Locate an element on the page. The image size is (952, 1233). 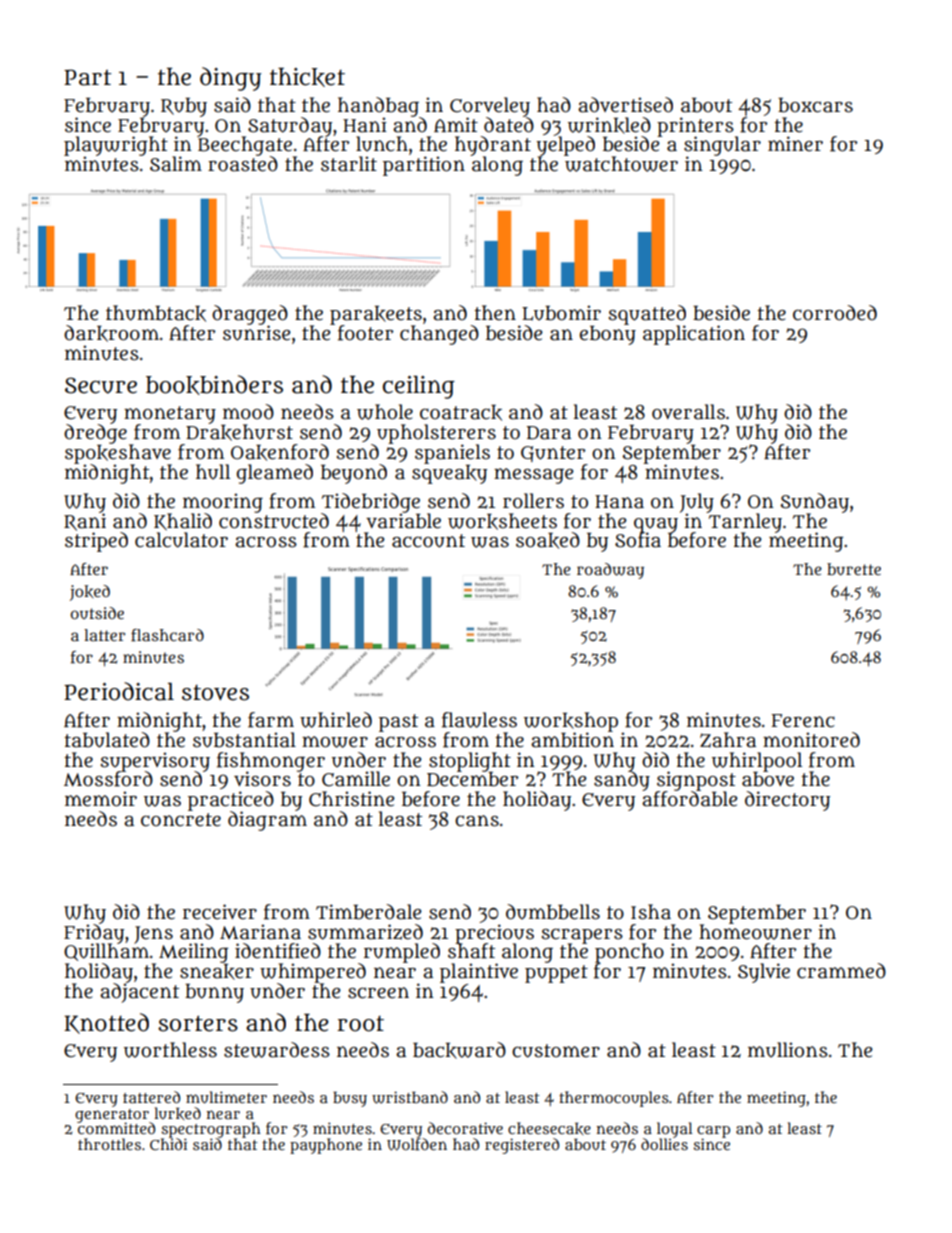
Knotted is located at coordinates (106, 1023).
